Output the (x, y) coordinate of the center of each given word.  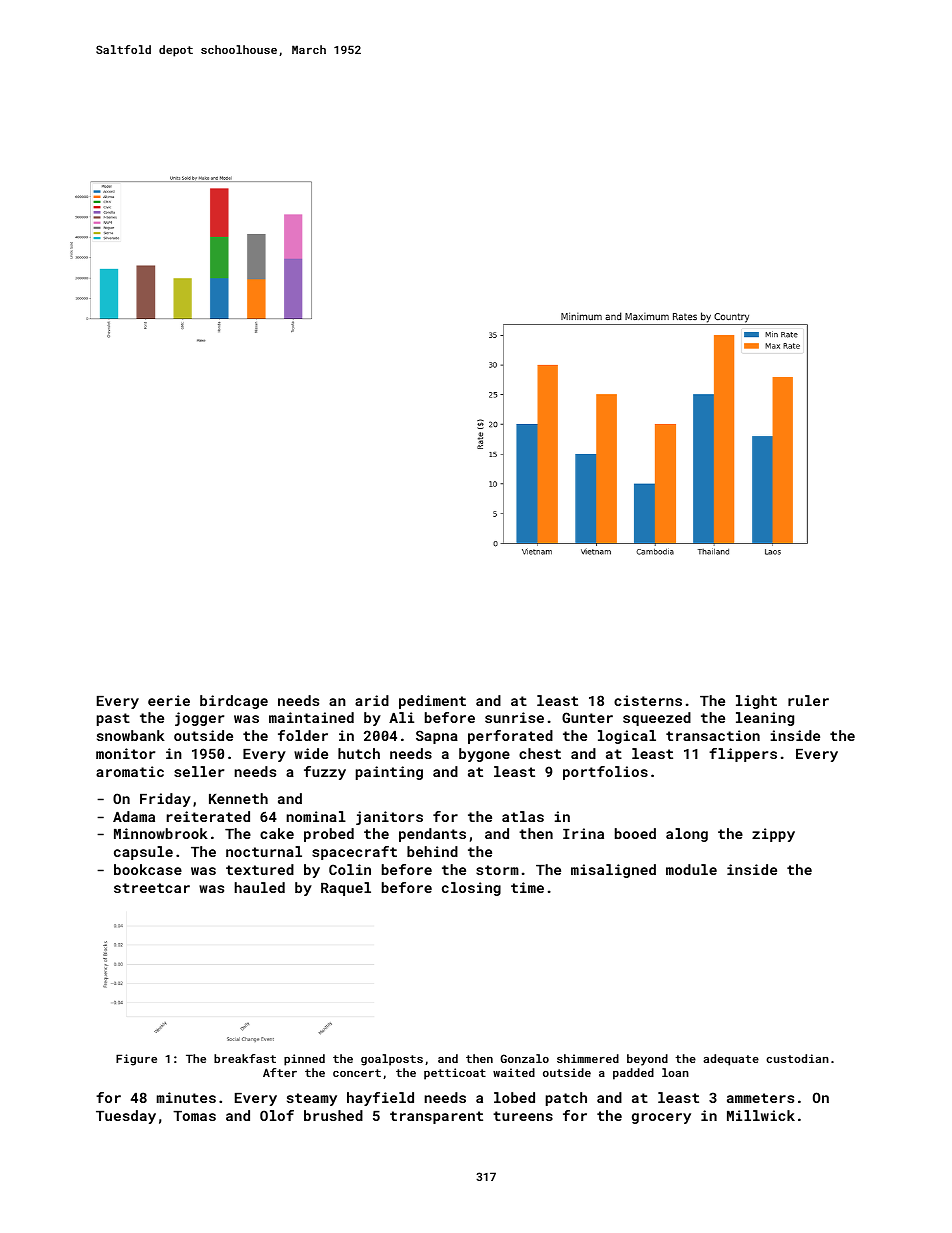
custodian (797, 1058)
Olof (277, 1115)
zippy (773, 835)
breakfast (245, 1058)
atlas (523, 816)
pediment (432, 702)
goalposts (392, 1060)
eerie (169, 700)
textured (260, 869)
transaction (713, 735)
